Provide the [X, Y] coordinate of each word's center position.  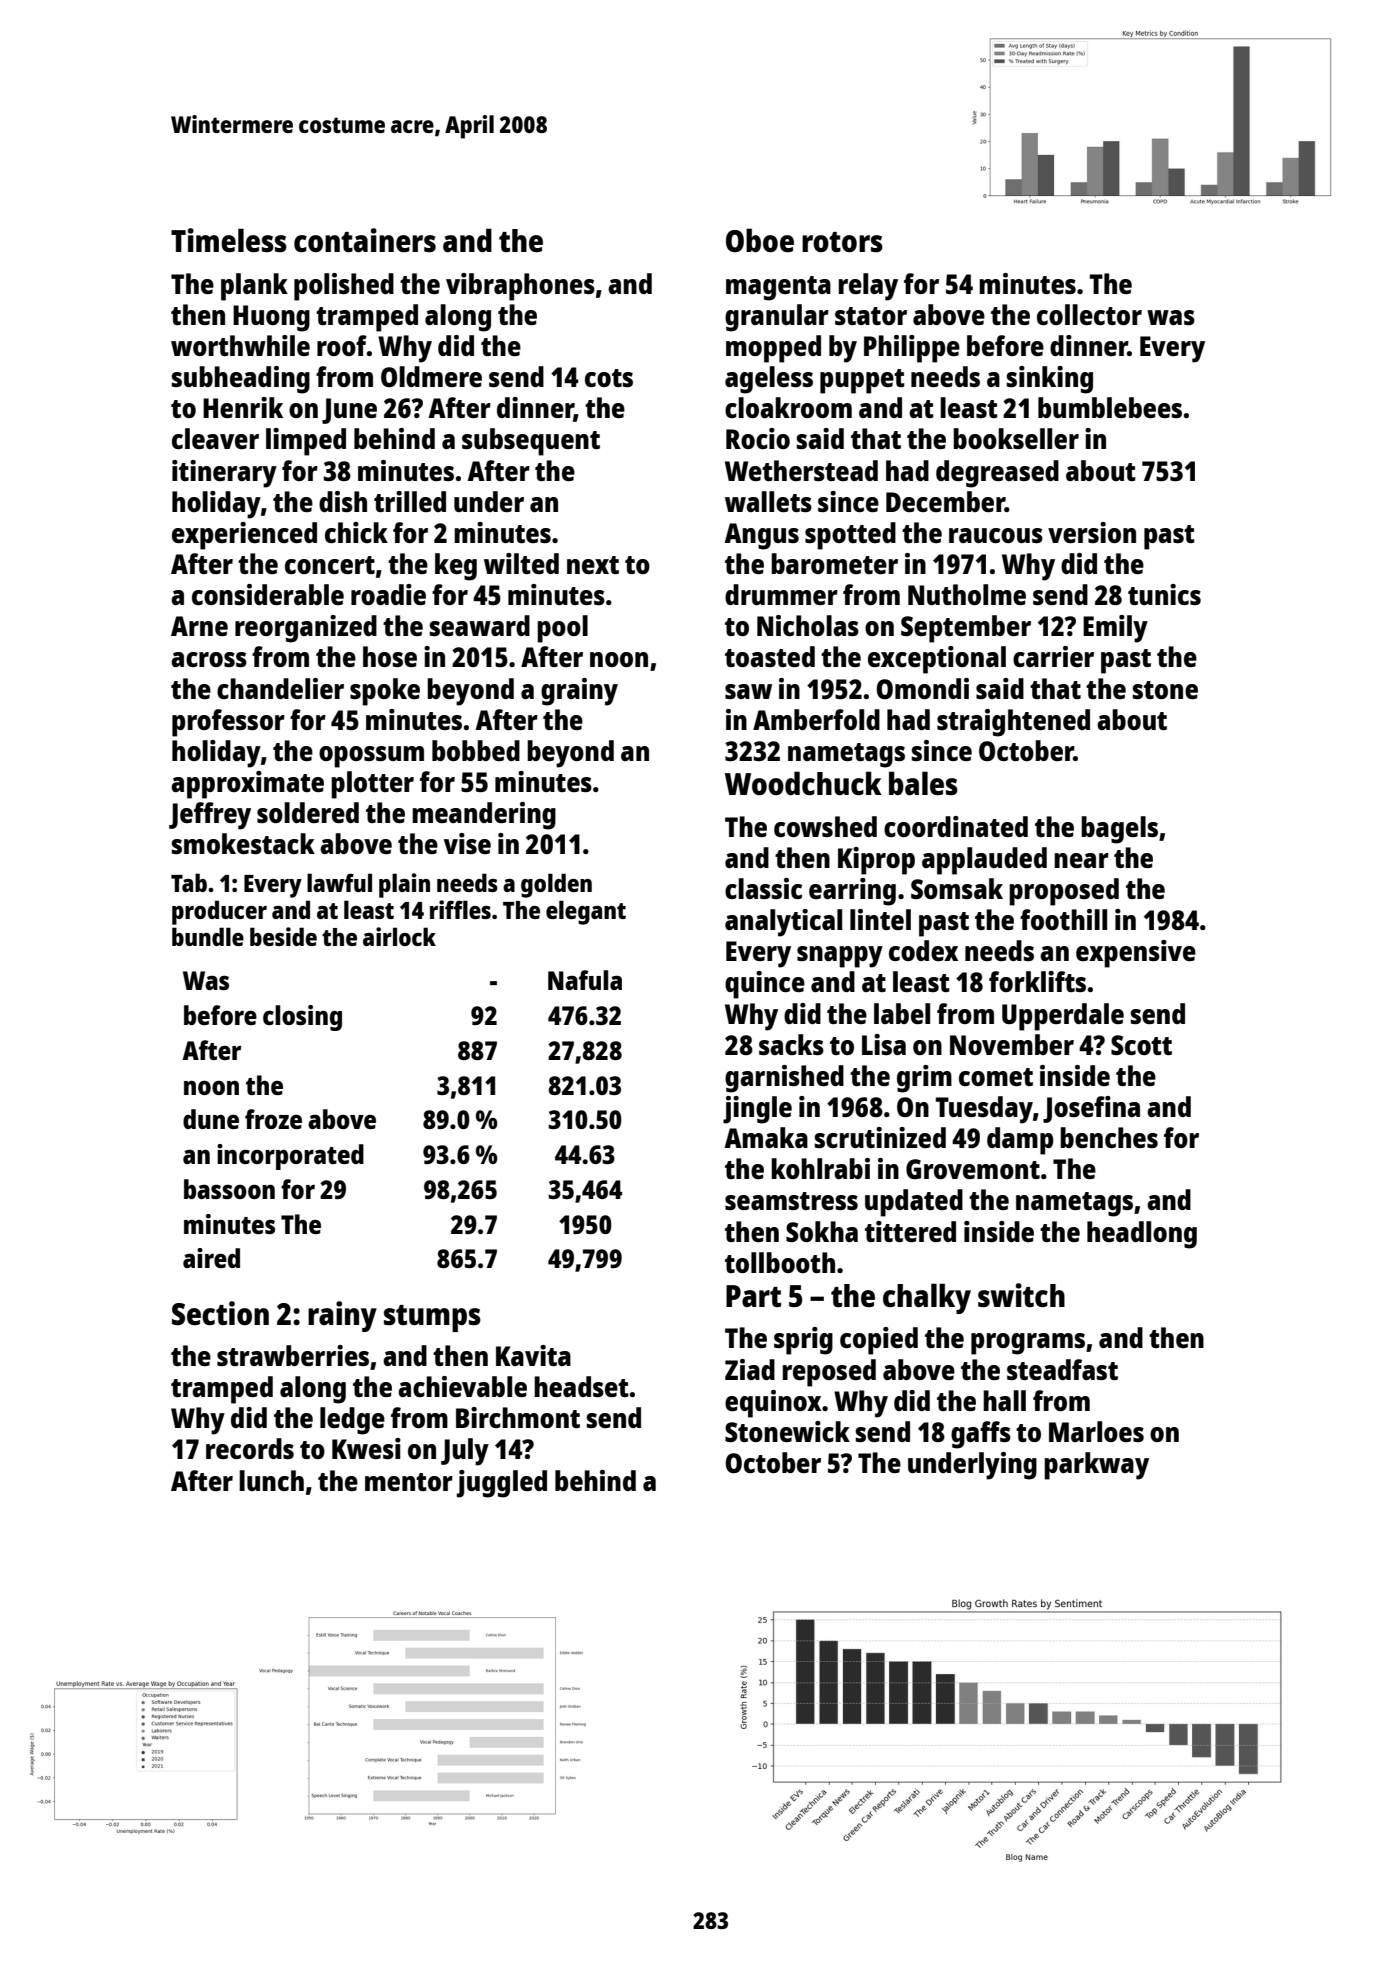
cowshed [825, 826]
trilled [410, 501]
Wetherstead [801, 470]
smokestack [243, 843]
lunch [271, 1480]
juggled [502, 1484]
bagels [1119, 830]
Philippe [912, 349]
